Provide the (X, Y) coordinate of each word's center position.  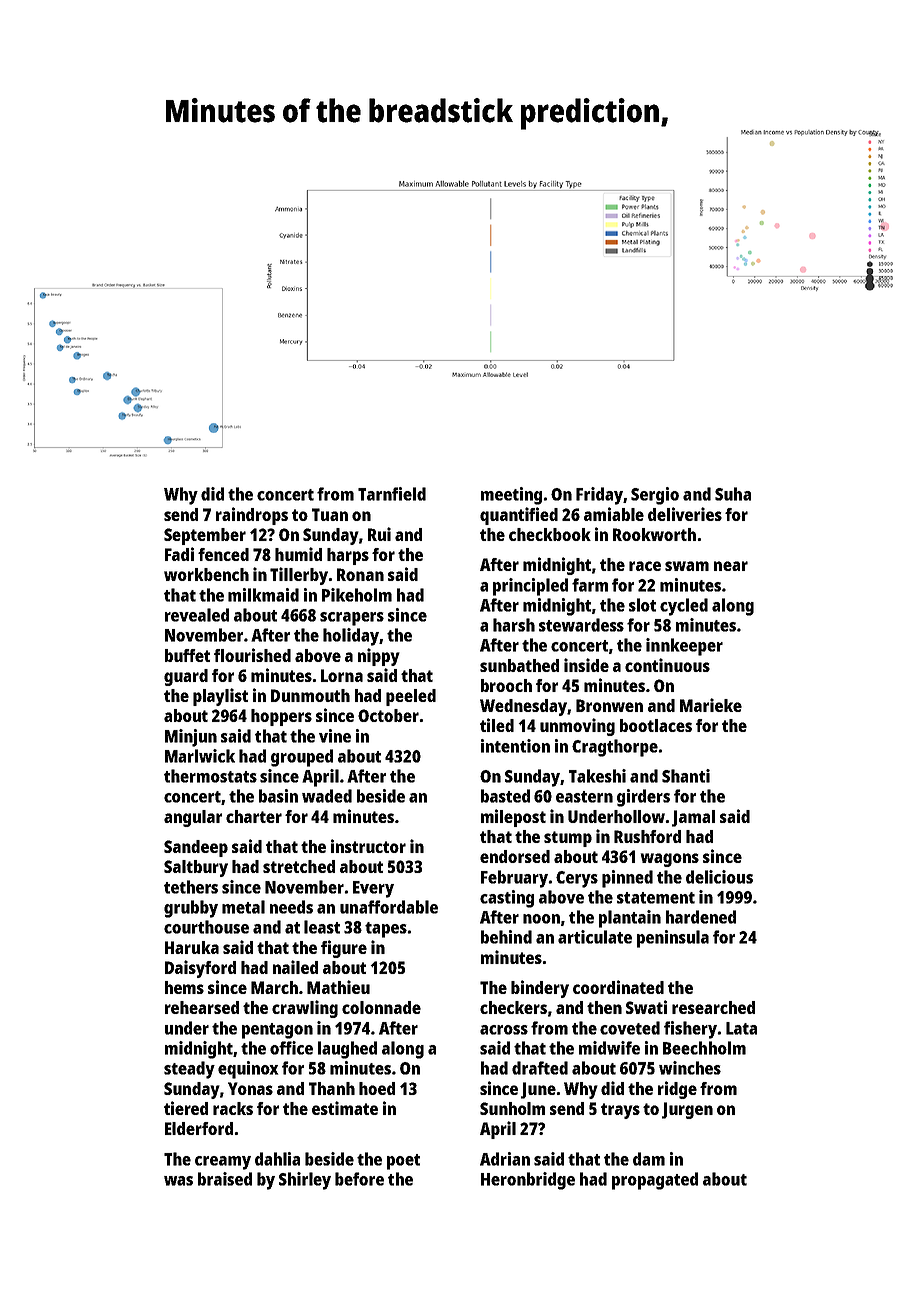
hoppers (281, 717)
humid (298, 554)
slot (642, 605)
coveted (630, 1028)
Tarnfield (392, 494)
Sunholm (512, 1108)
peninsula (673, 939)
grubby (191, 909)
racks (233, 1108)
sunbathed (519, 665)
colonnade (381, 1007)
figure (344, 949)
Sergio (655, 496)
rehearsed (202, 1007)
